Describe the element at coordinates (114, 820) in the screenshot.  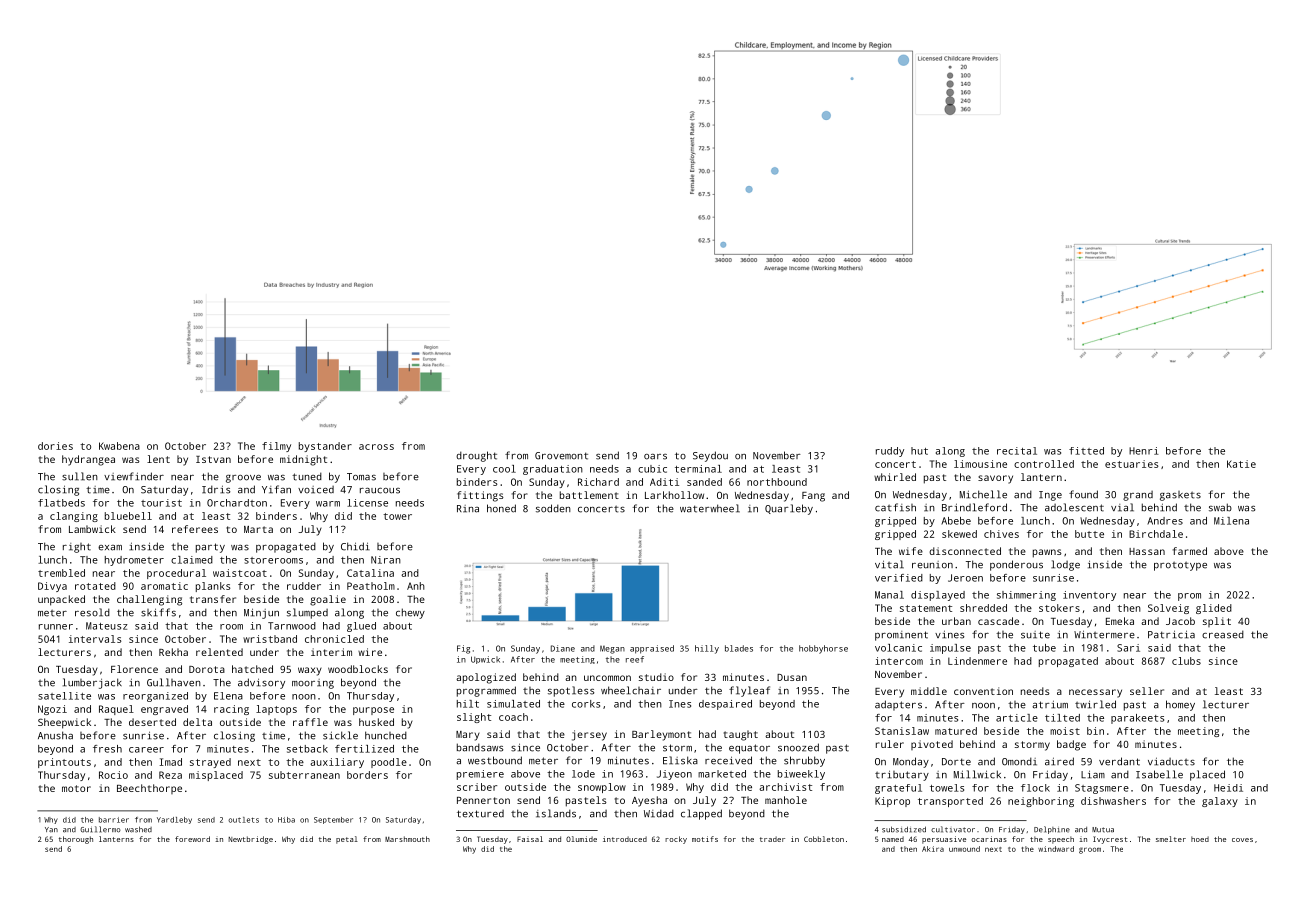
I see `barrier` at that location.
